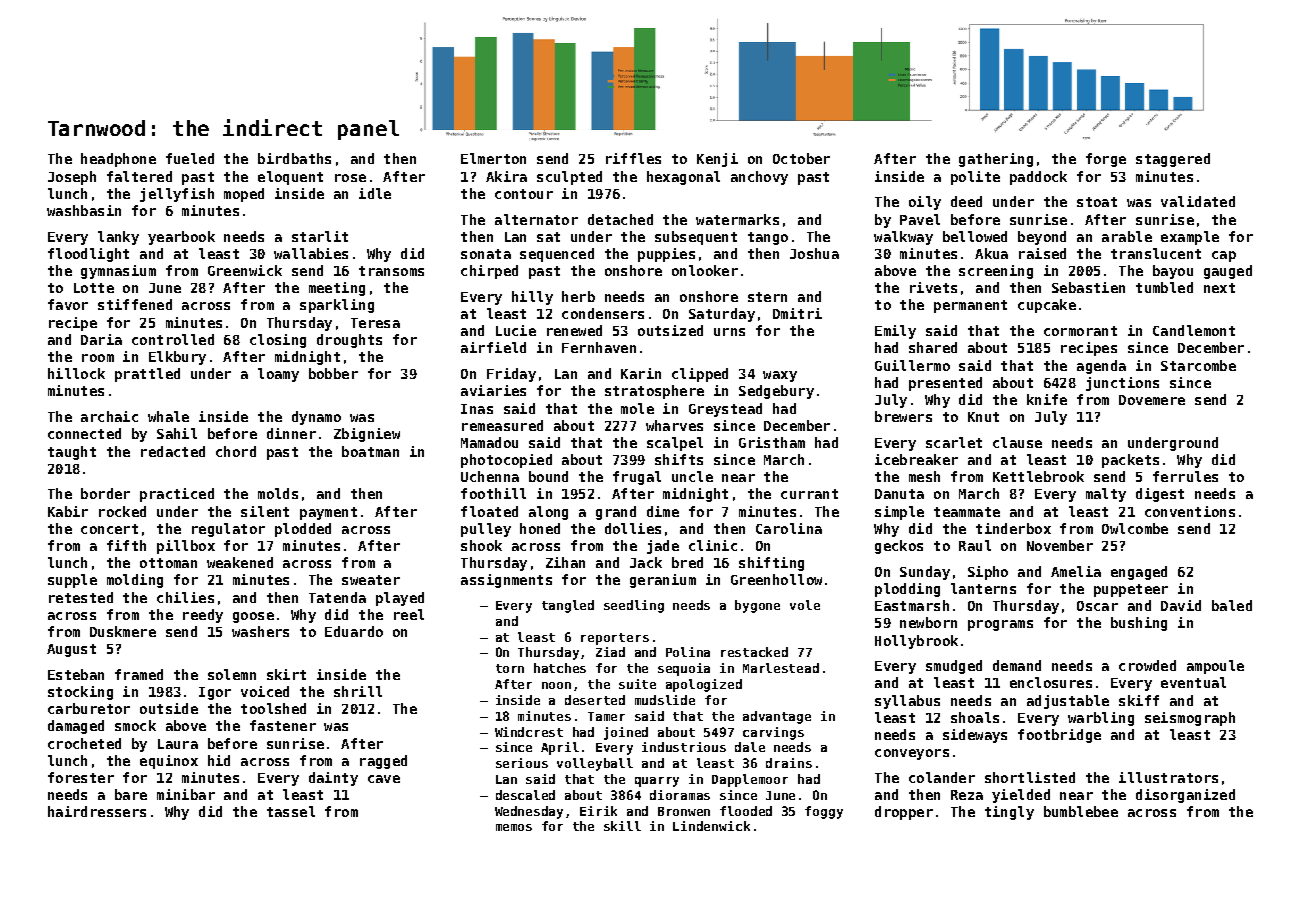  I want to click on conventions, so click(1190, 511).
